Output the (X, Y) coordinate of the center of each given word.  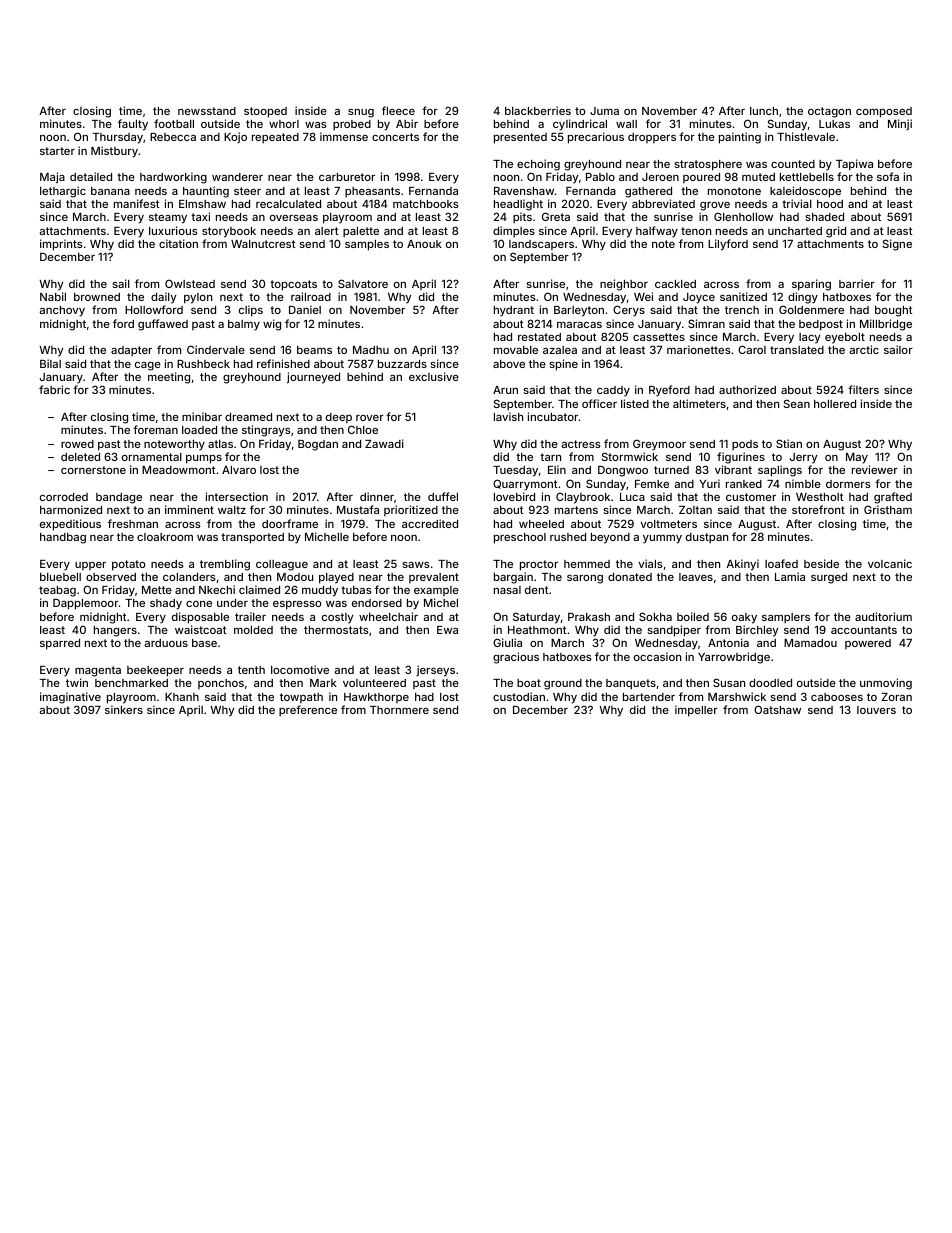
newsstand (207, 111)
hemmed (587, 564)
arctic (864, 349)
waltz (232, 510)
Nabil (53, 296)
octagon (829, 112)
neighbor (624, 285)
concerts (395, 137)
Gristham (888, 509)
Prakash (589, 617)
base (204, 643)
